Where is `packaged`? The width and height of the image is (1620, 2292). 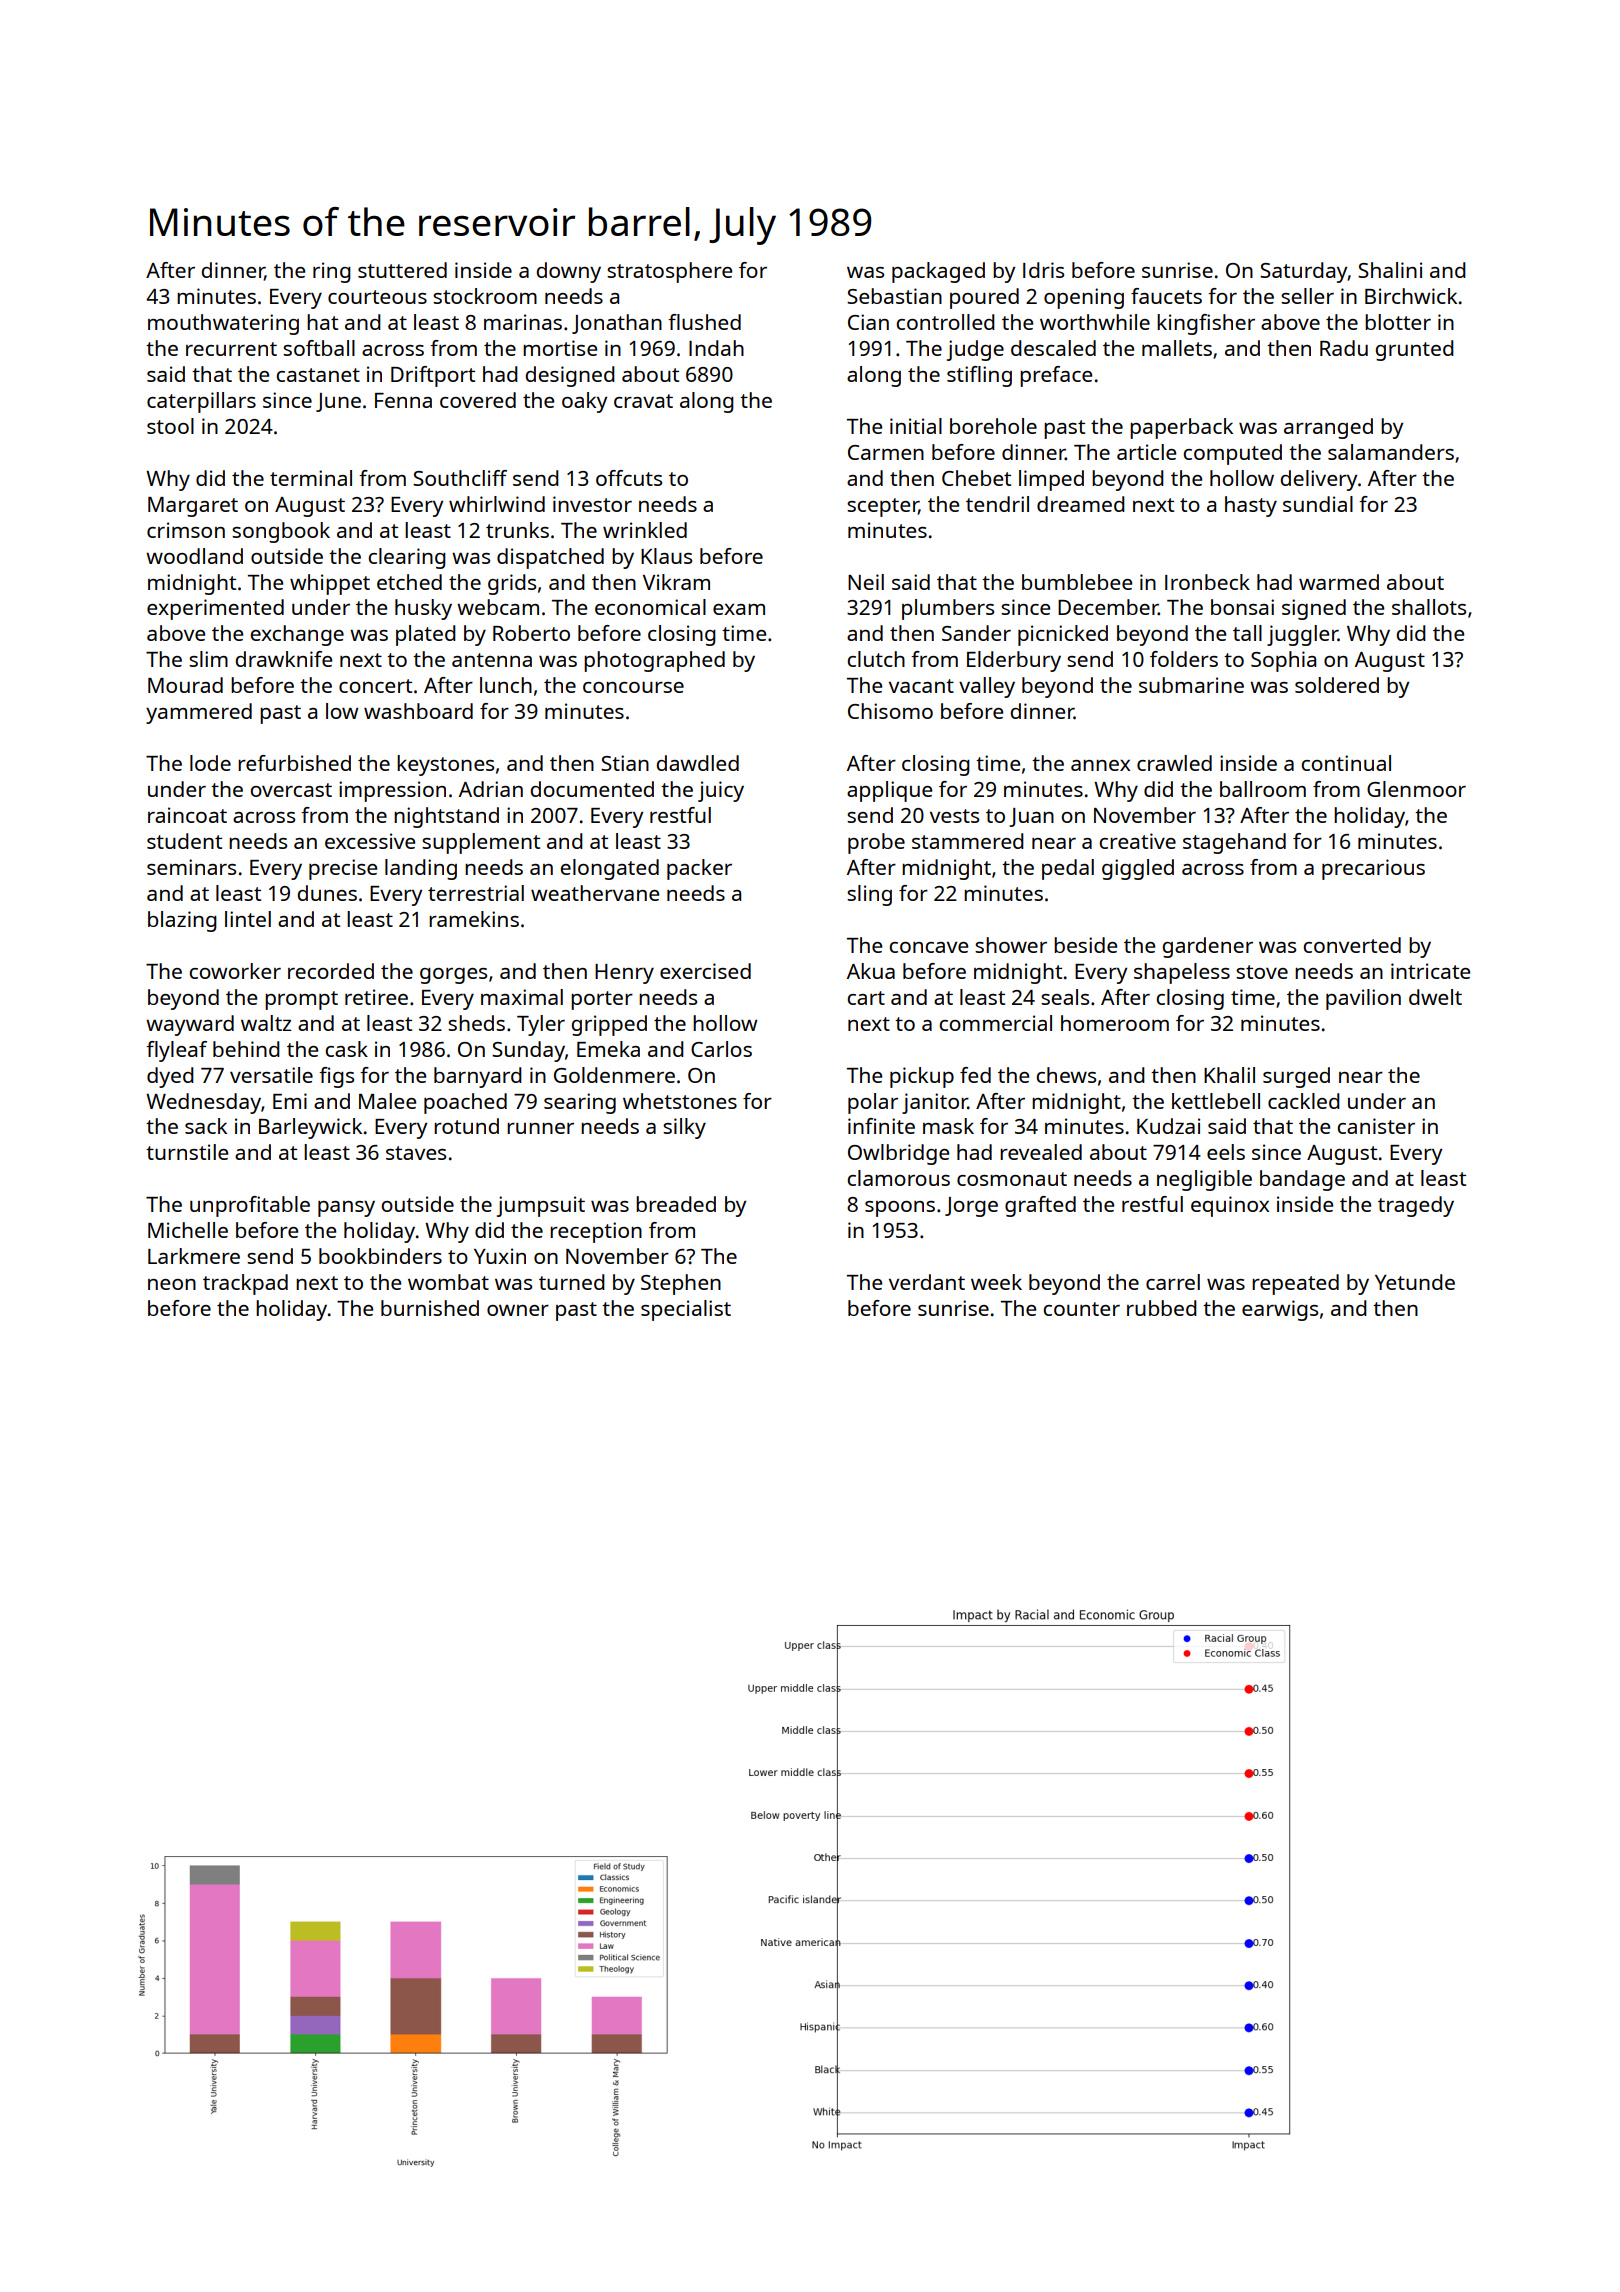
packaged is located at coordinates (938, 272).
